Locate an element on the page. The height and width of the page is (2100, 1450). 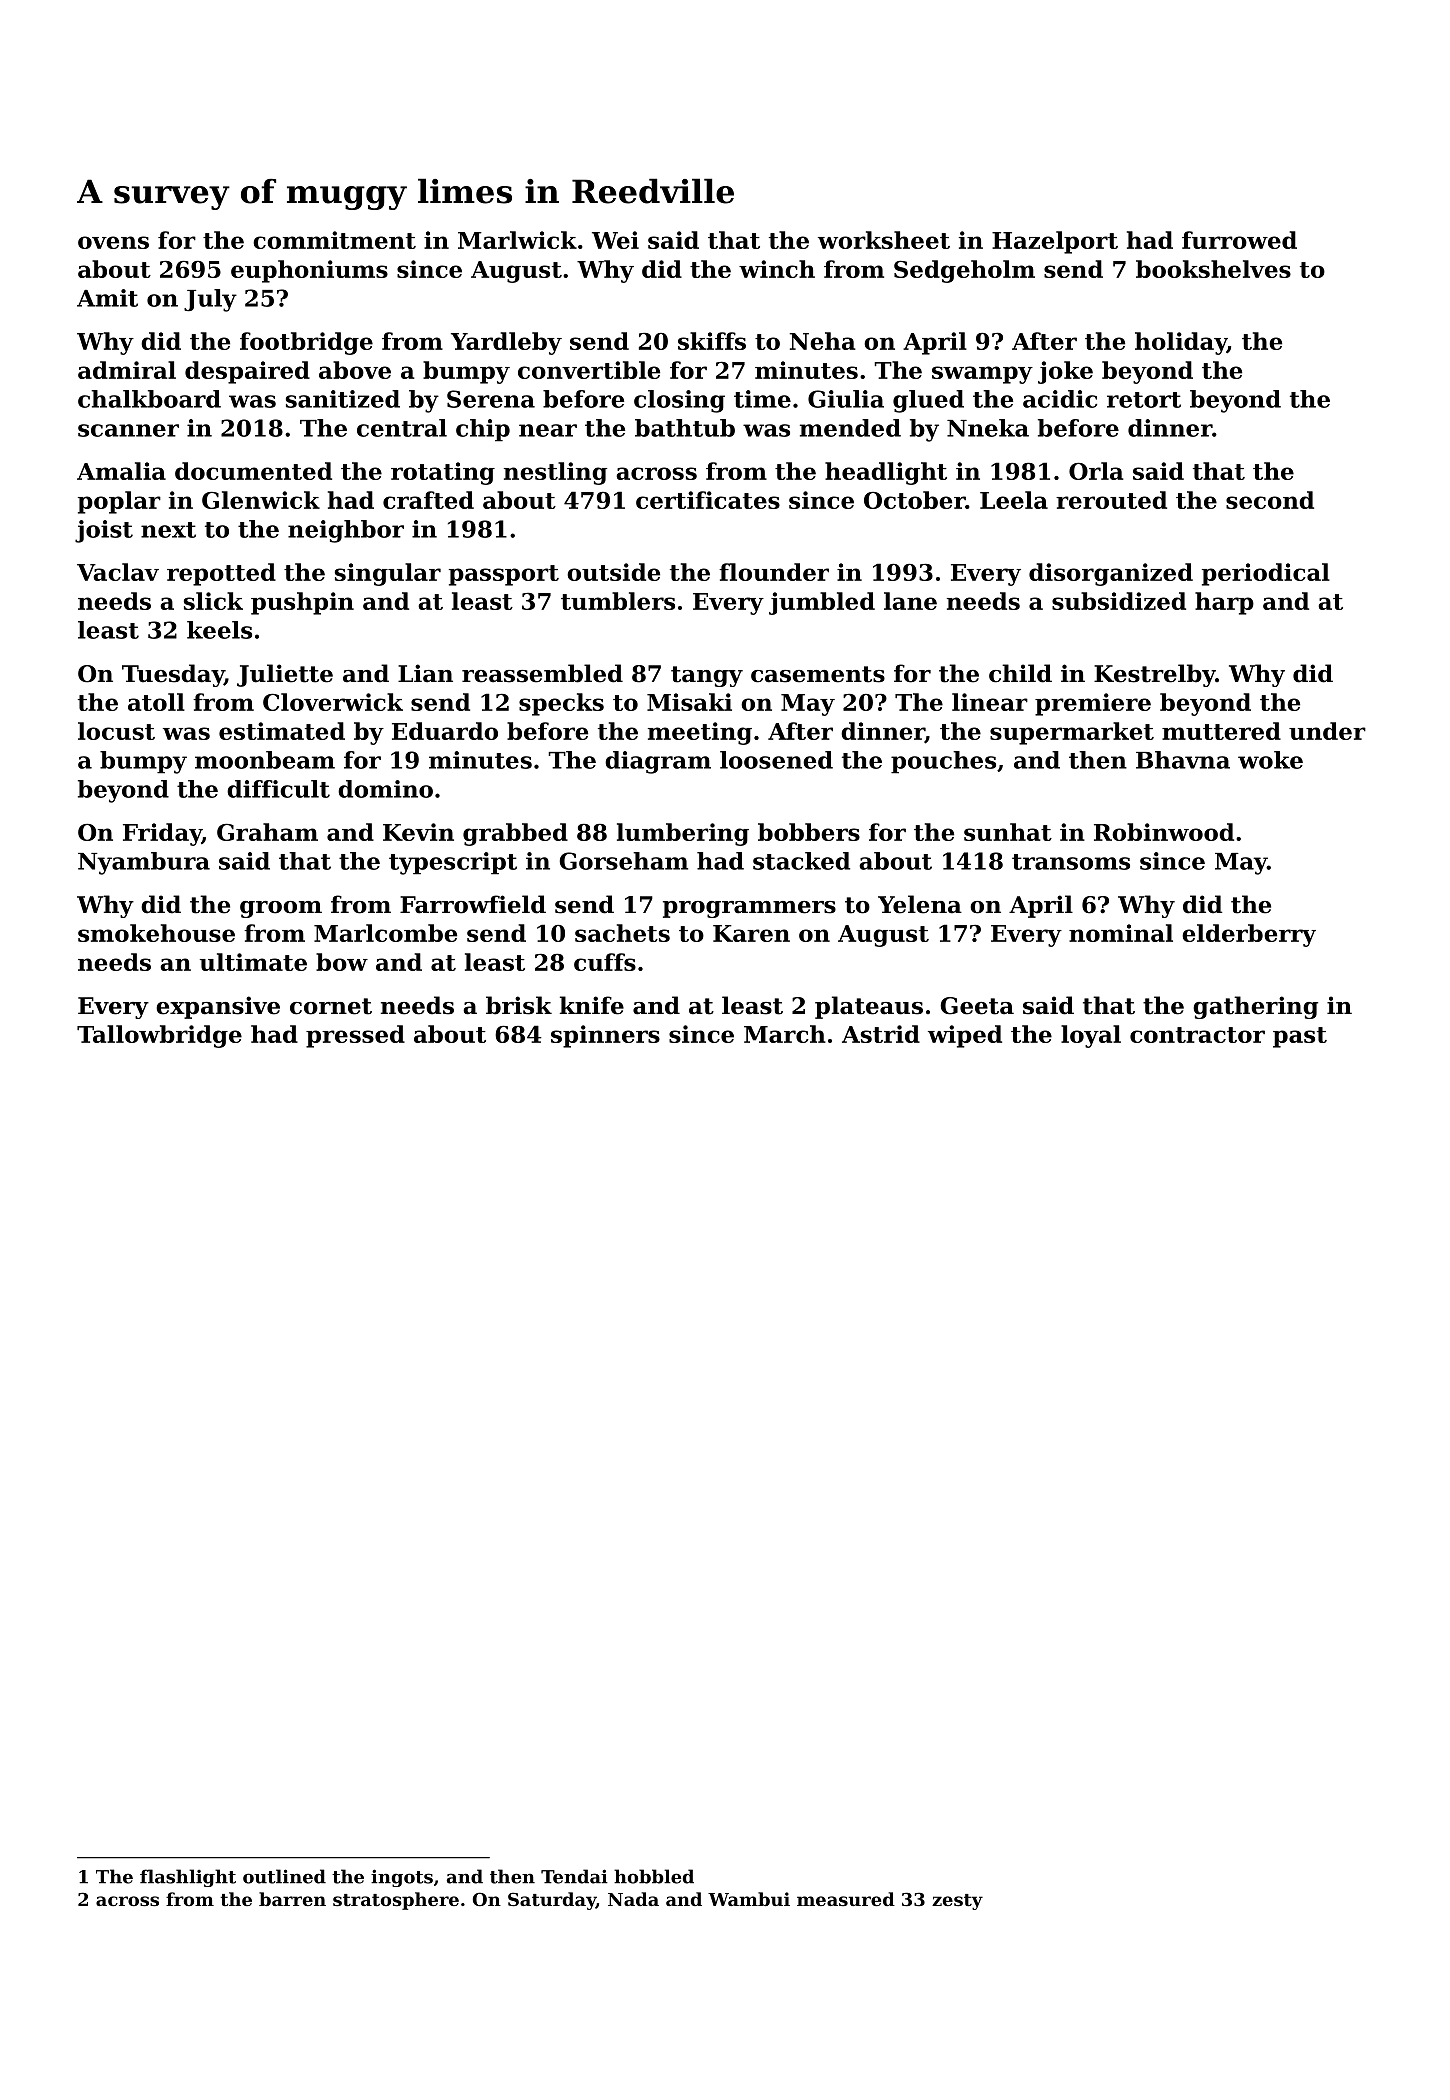
locust is located at coordinates (116, 731).
